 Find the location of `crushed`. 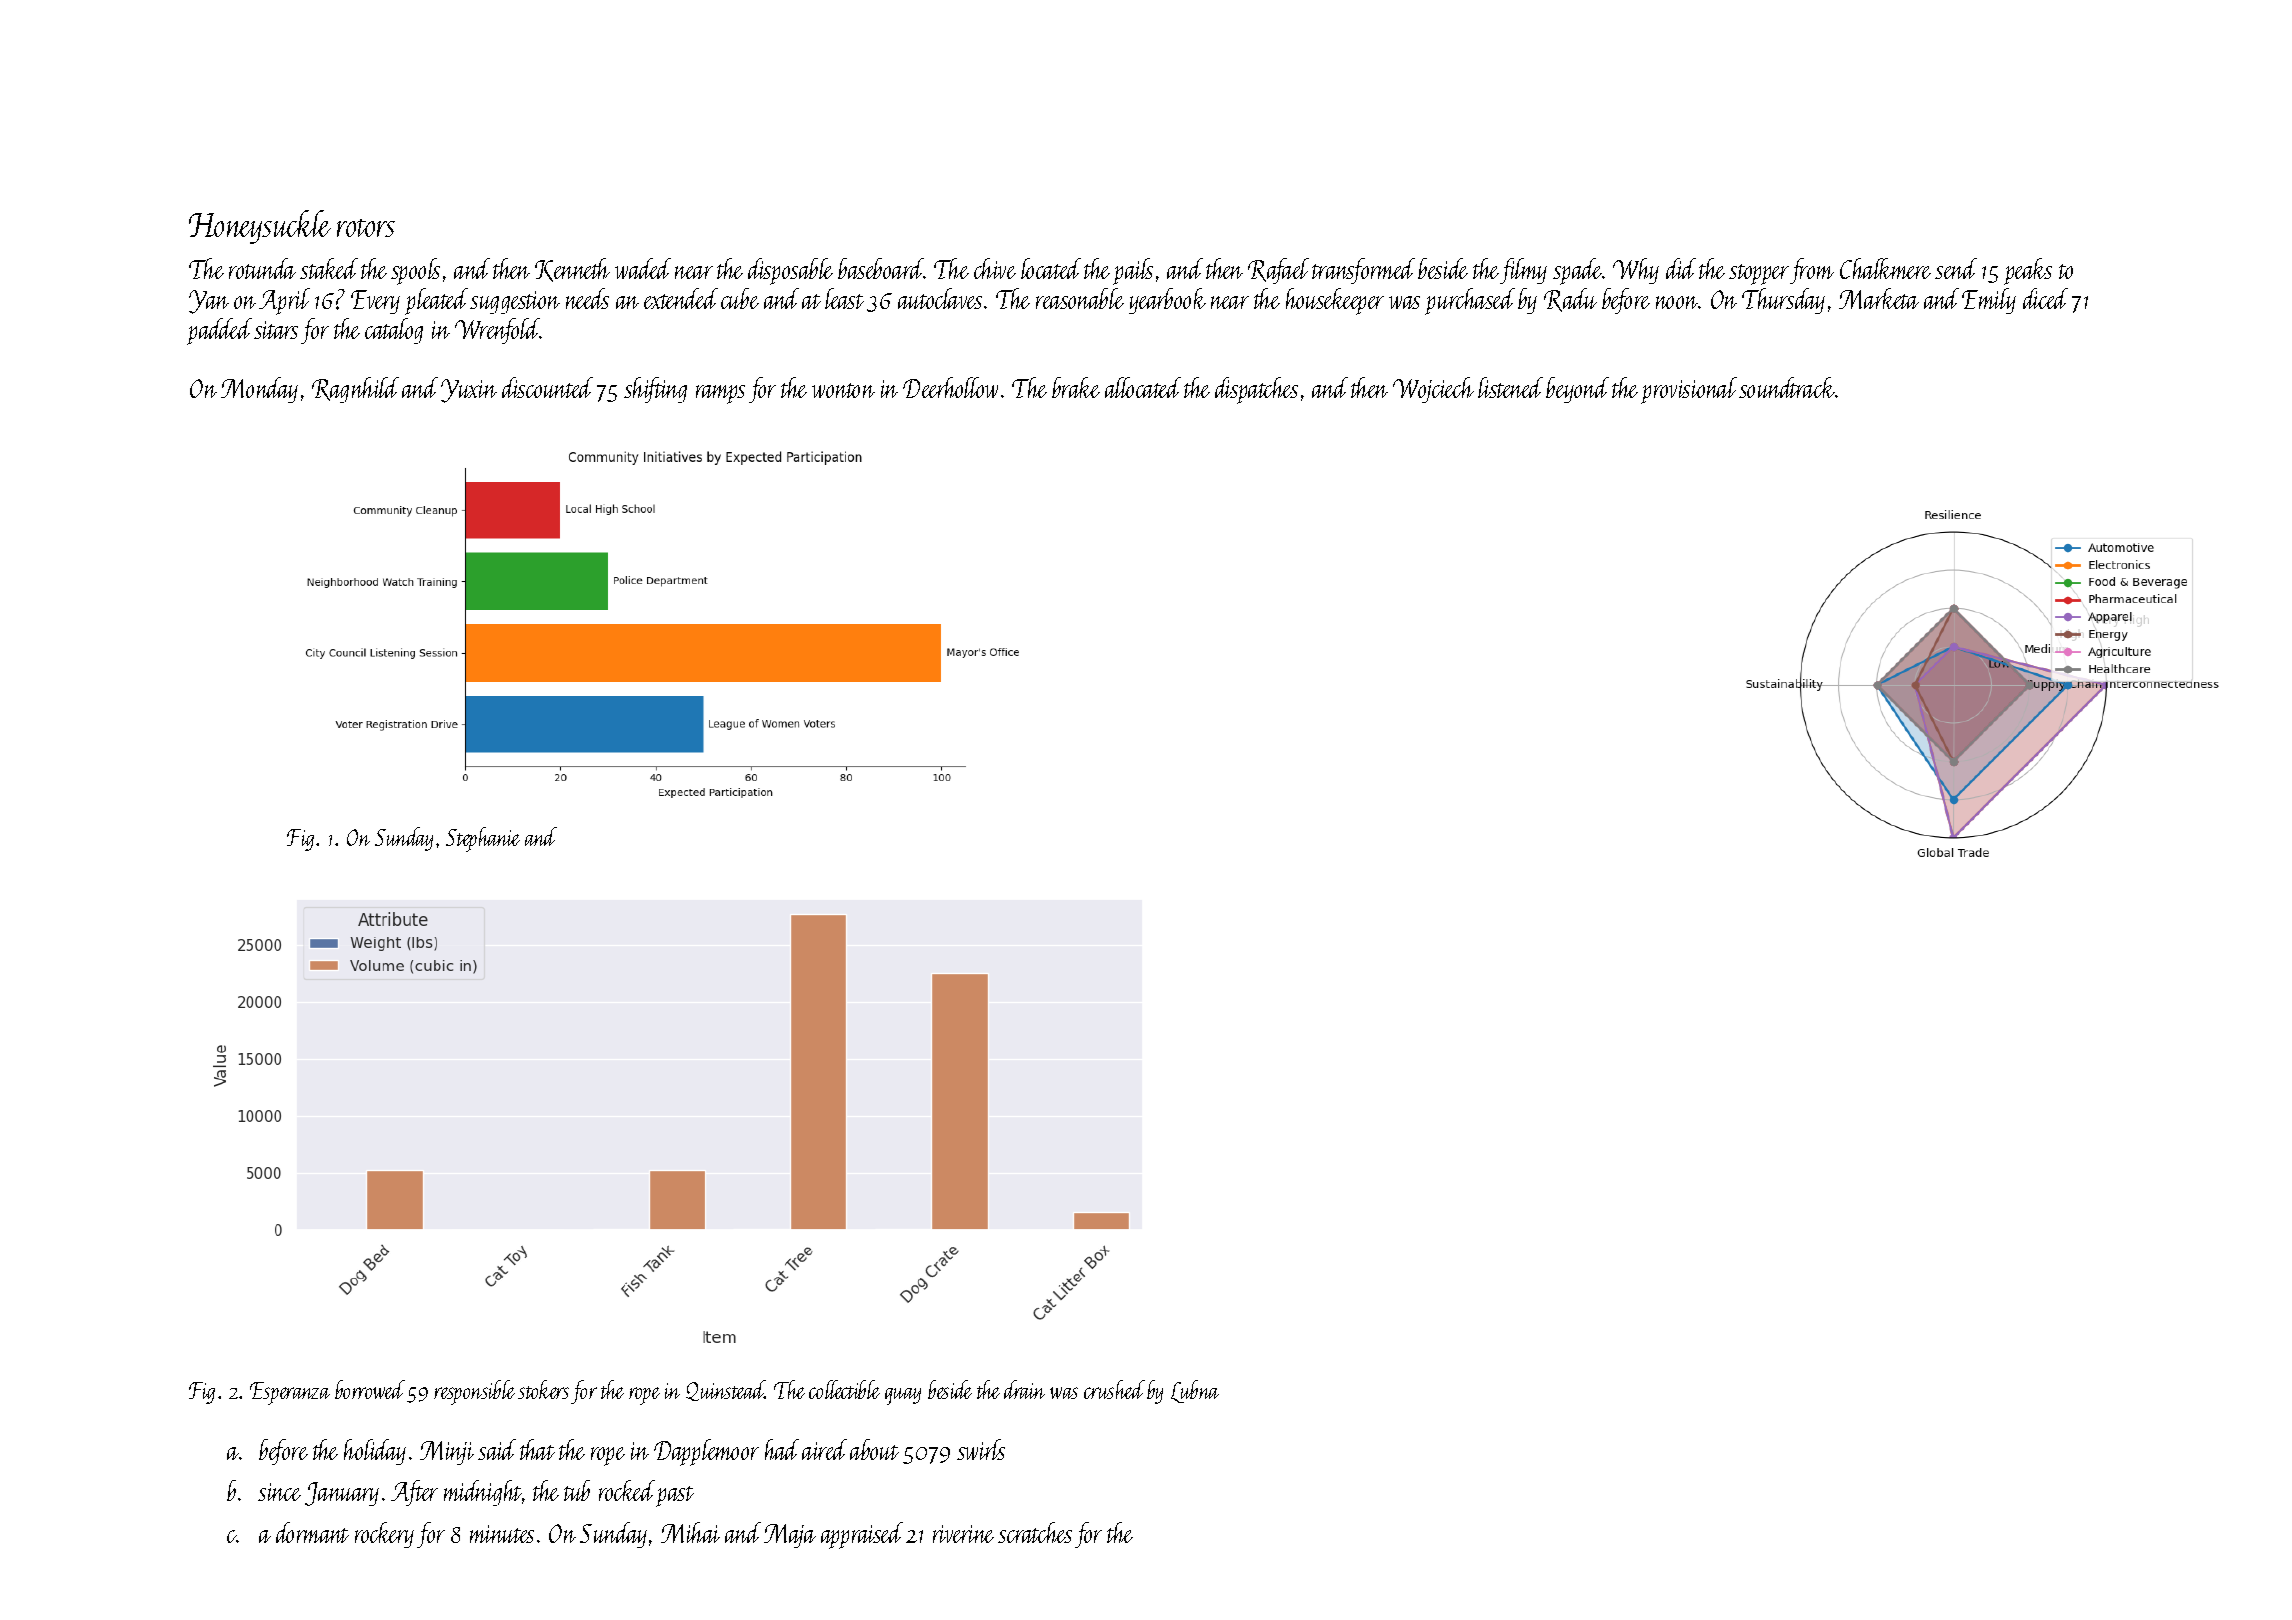

crushed is located at coordinates (1114, 1389).
